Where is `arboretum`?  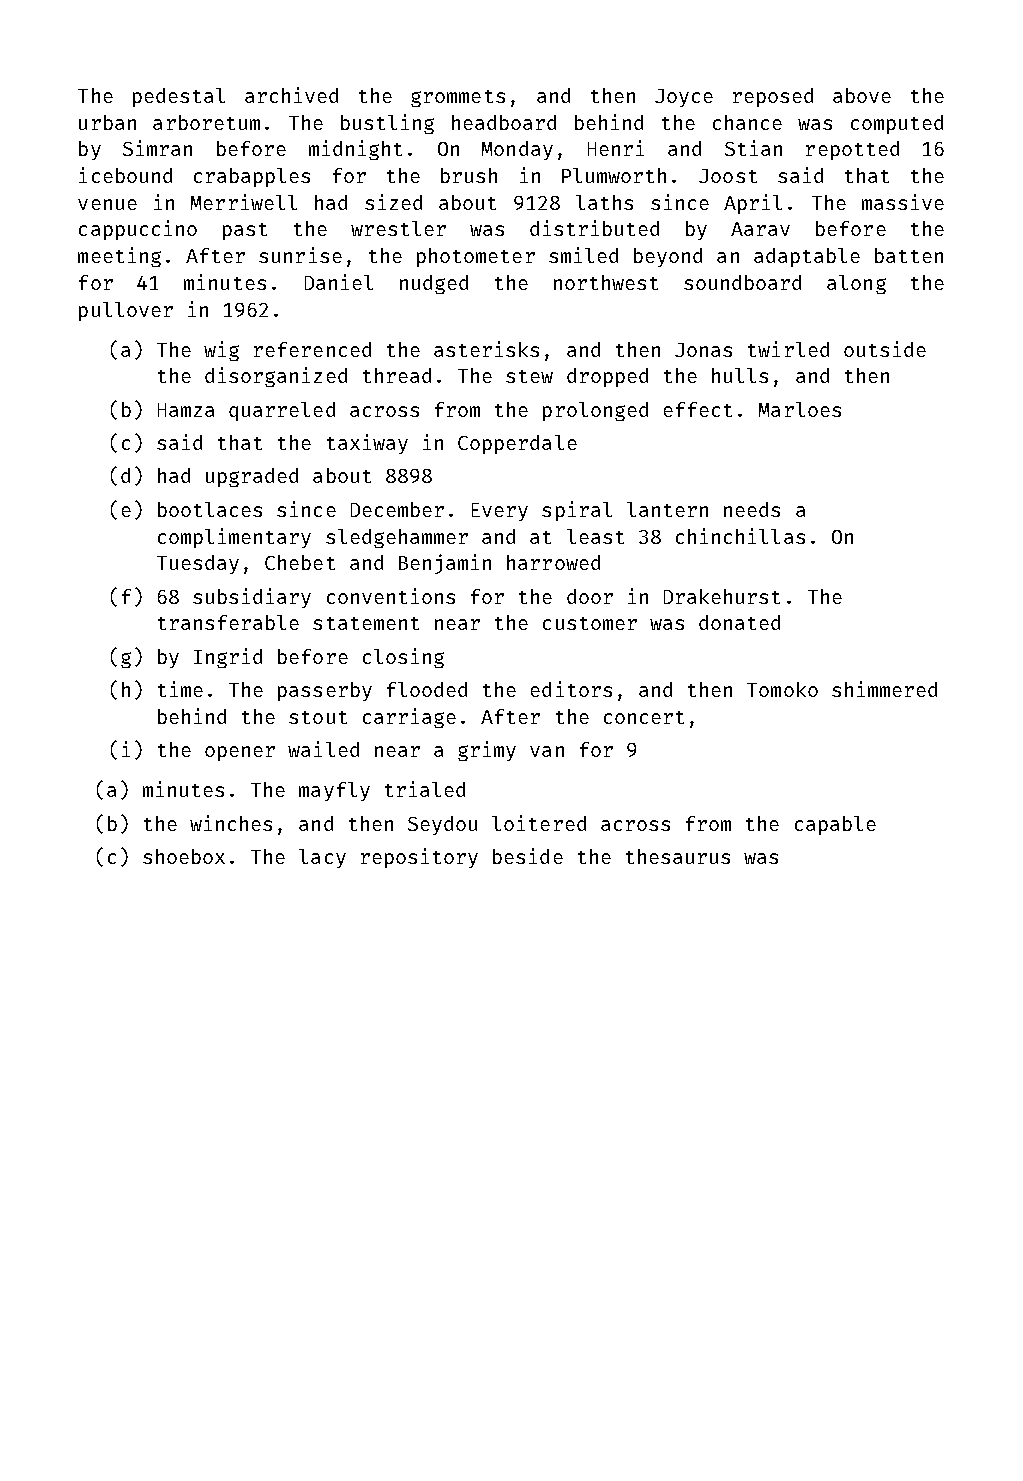
arboretum is located at coordinates (206, 122).
